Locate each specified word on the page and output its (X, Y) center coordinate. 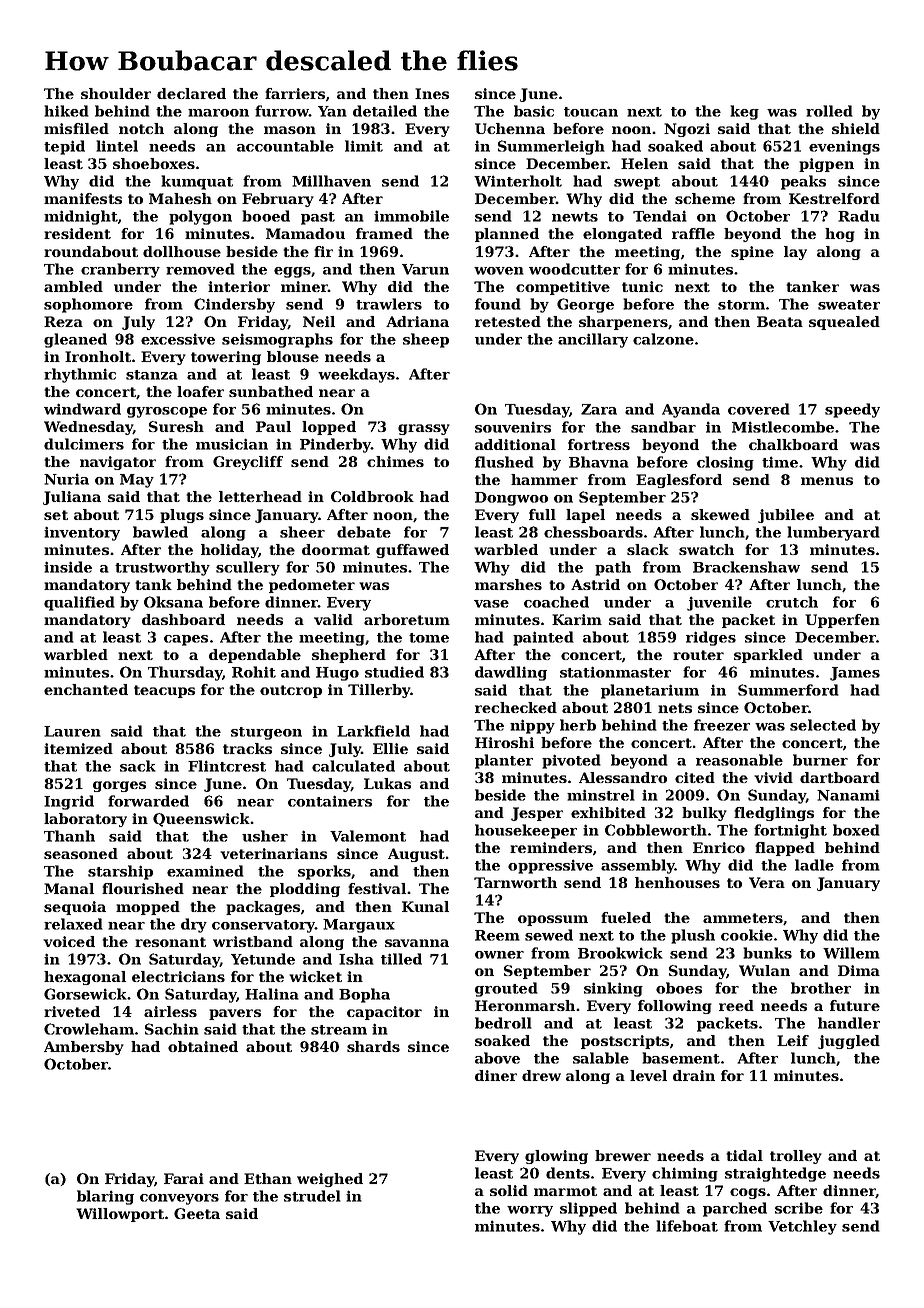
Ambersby (84, 1048)
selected (823, 725)
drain (694, 1075)
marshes (508, 584)
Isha (356, 959)
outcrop (291, 691)
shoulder (116, 93)
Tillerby (379, 691)
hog (840, 235)
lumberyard (833, 533)
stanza (152, 375)
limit (364, 146)
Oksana (173, 602)
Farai (184, 1178)
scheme (705, 198)
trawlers (389, 304)
